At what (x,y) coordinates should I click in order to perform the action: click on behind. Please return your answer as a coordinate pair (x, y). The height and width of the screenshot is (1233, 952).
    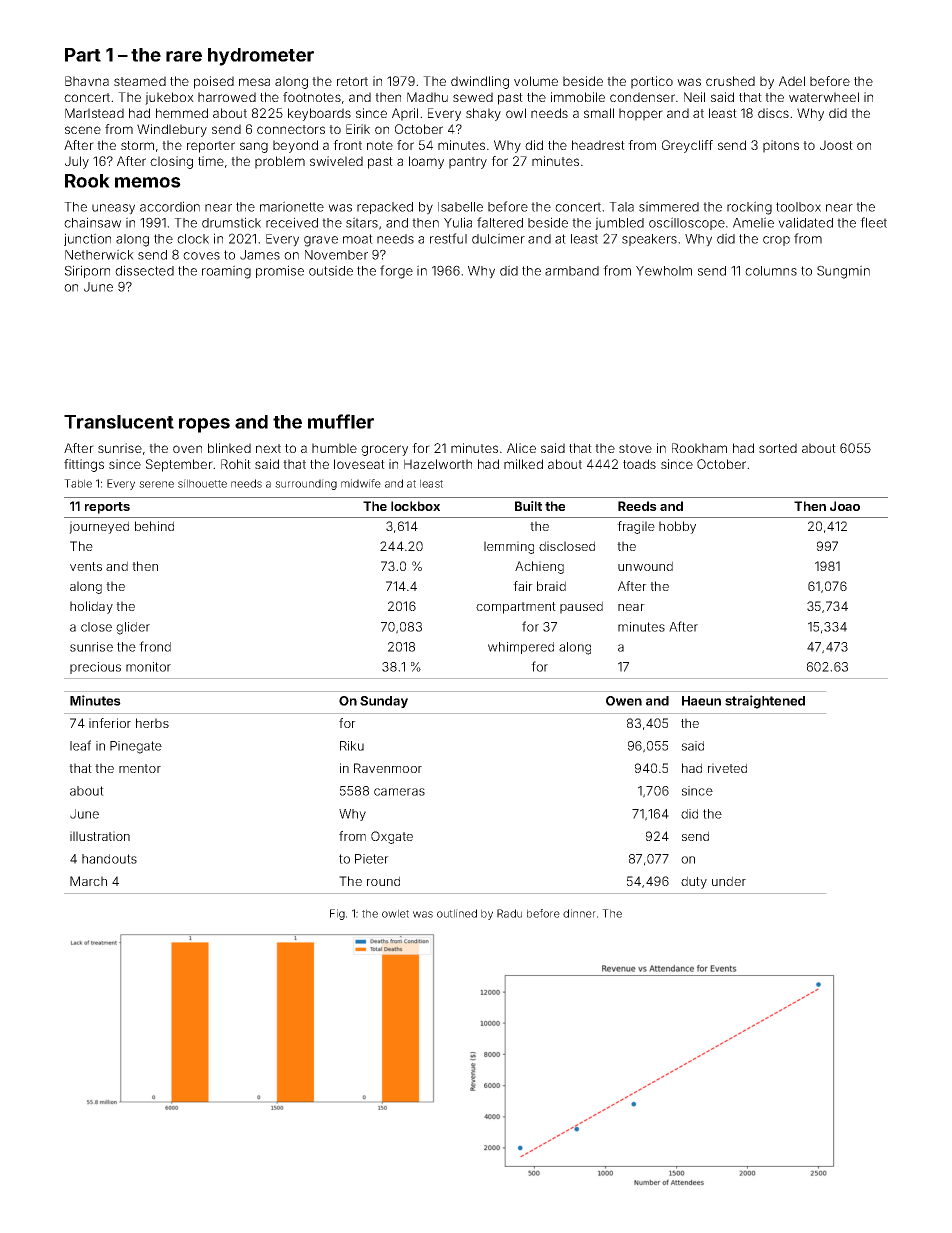
    Looking at the image, I should click on (154, 526).
